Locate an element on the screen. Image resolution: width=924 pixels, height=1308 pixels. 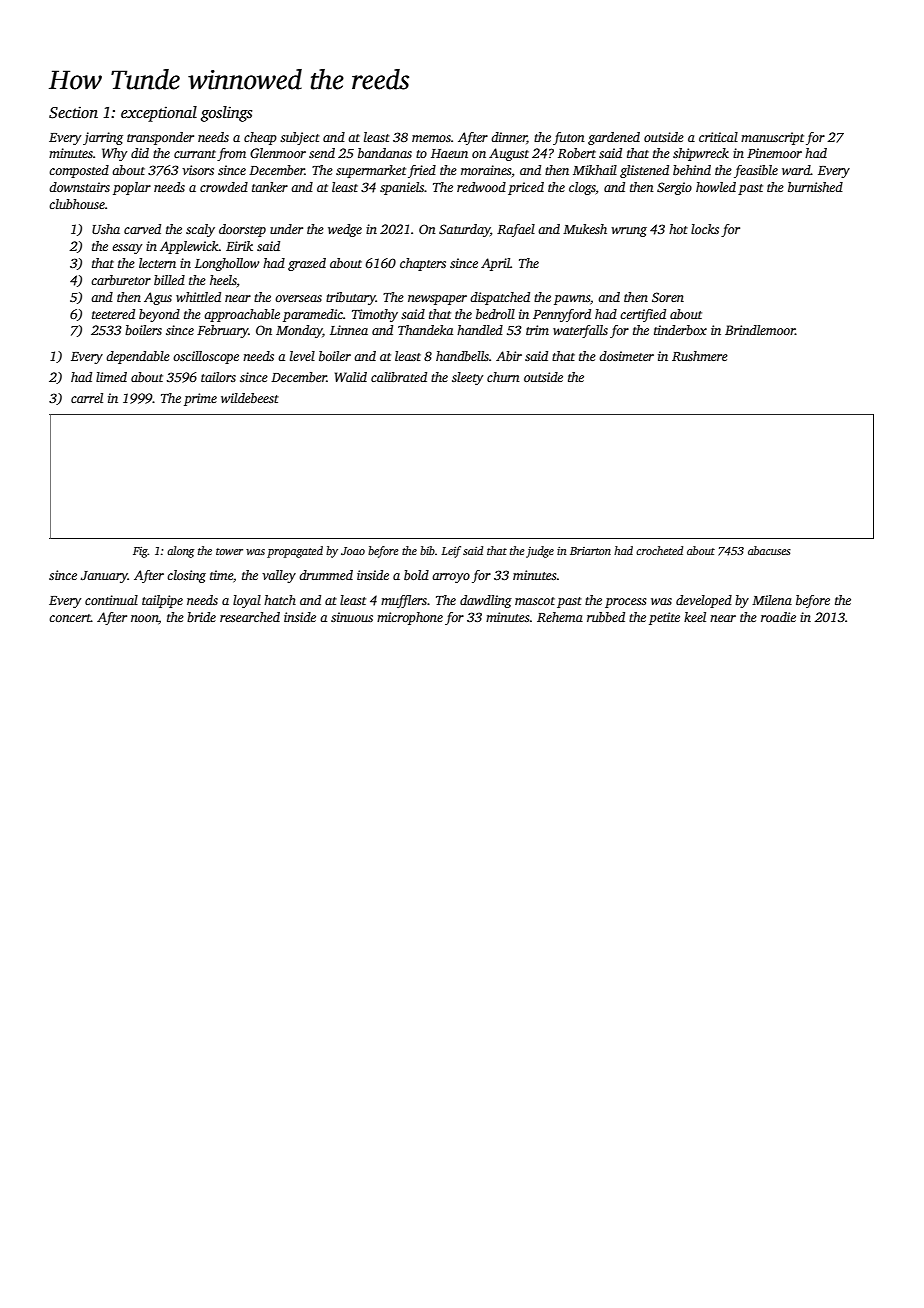
level is located at coordinates (302, 356).
